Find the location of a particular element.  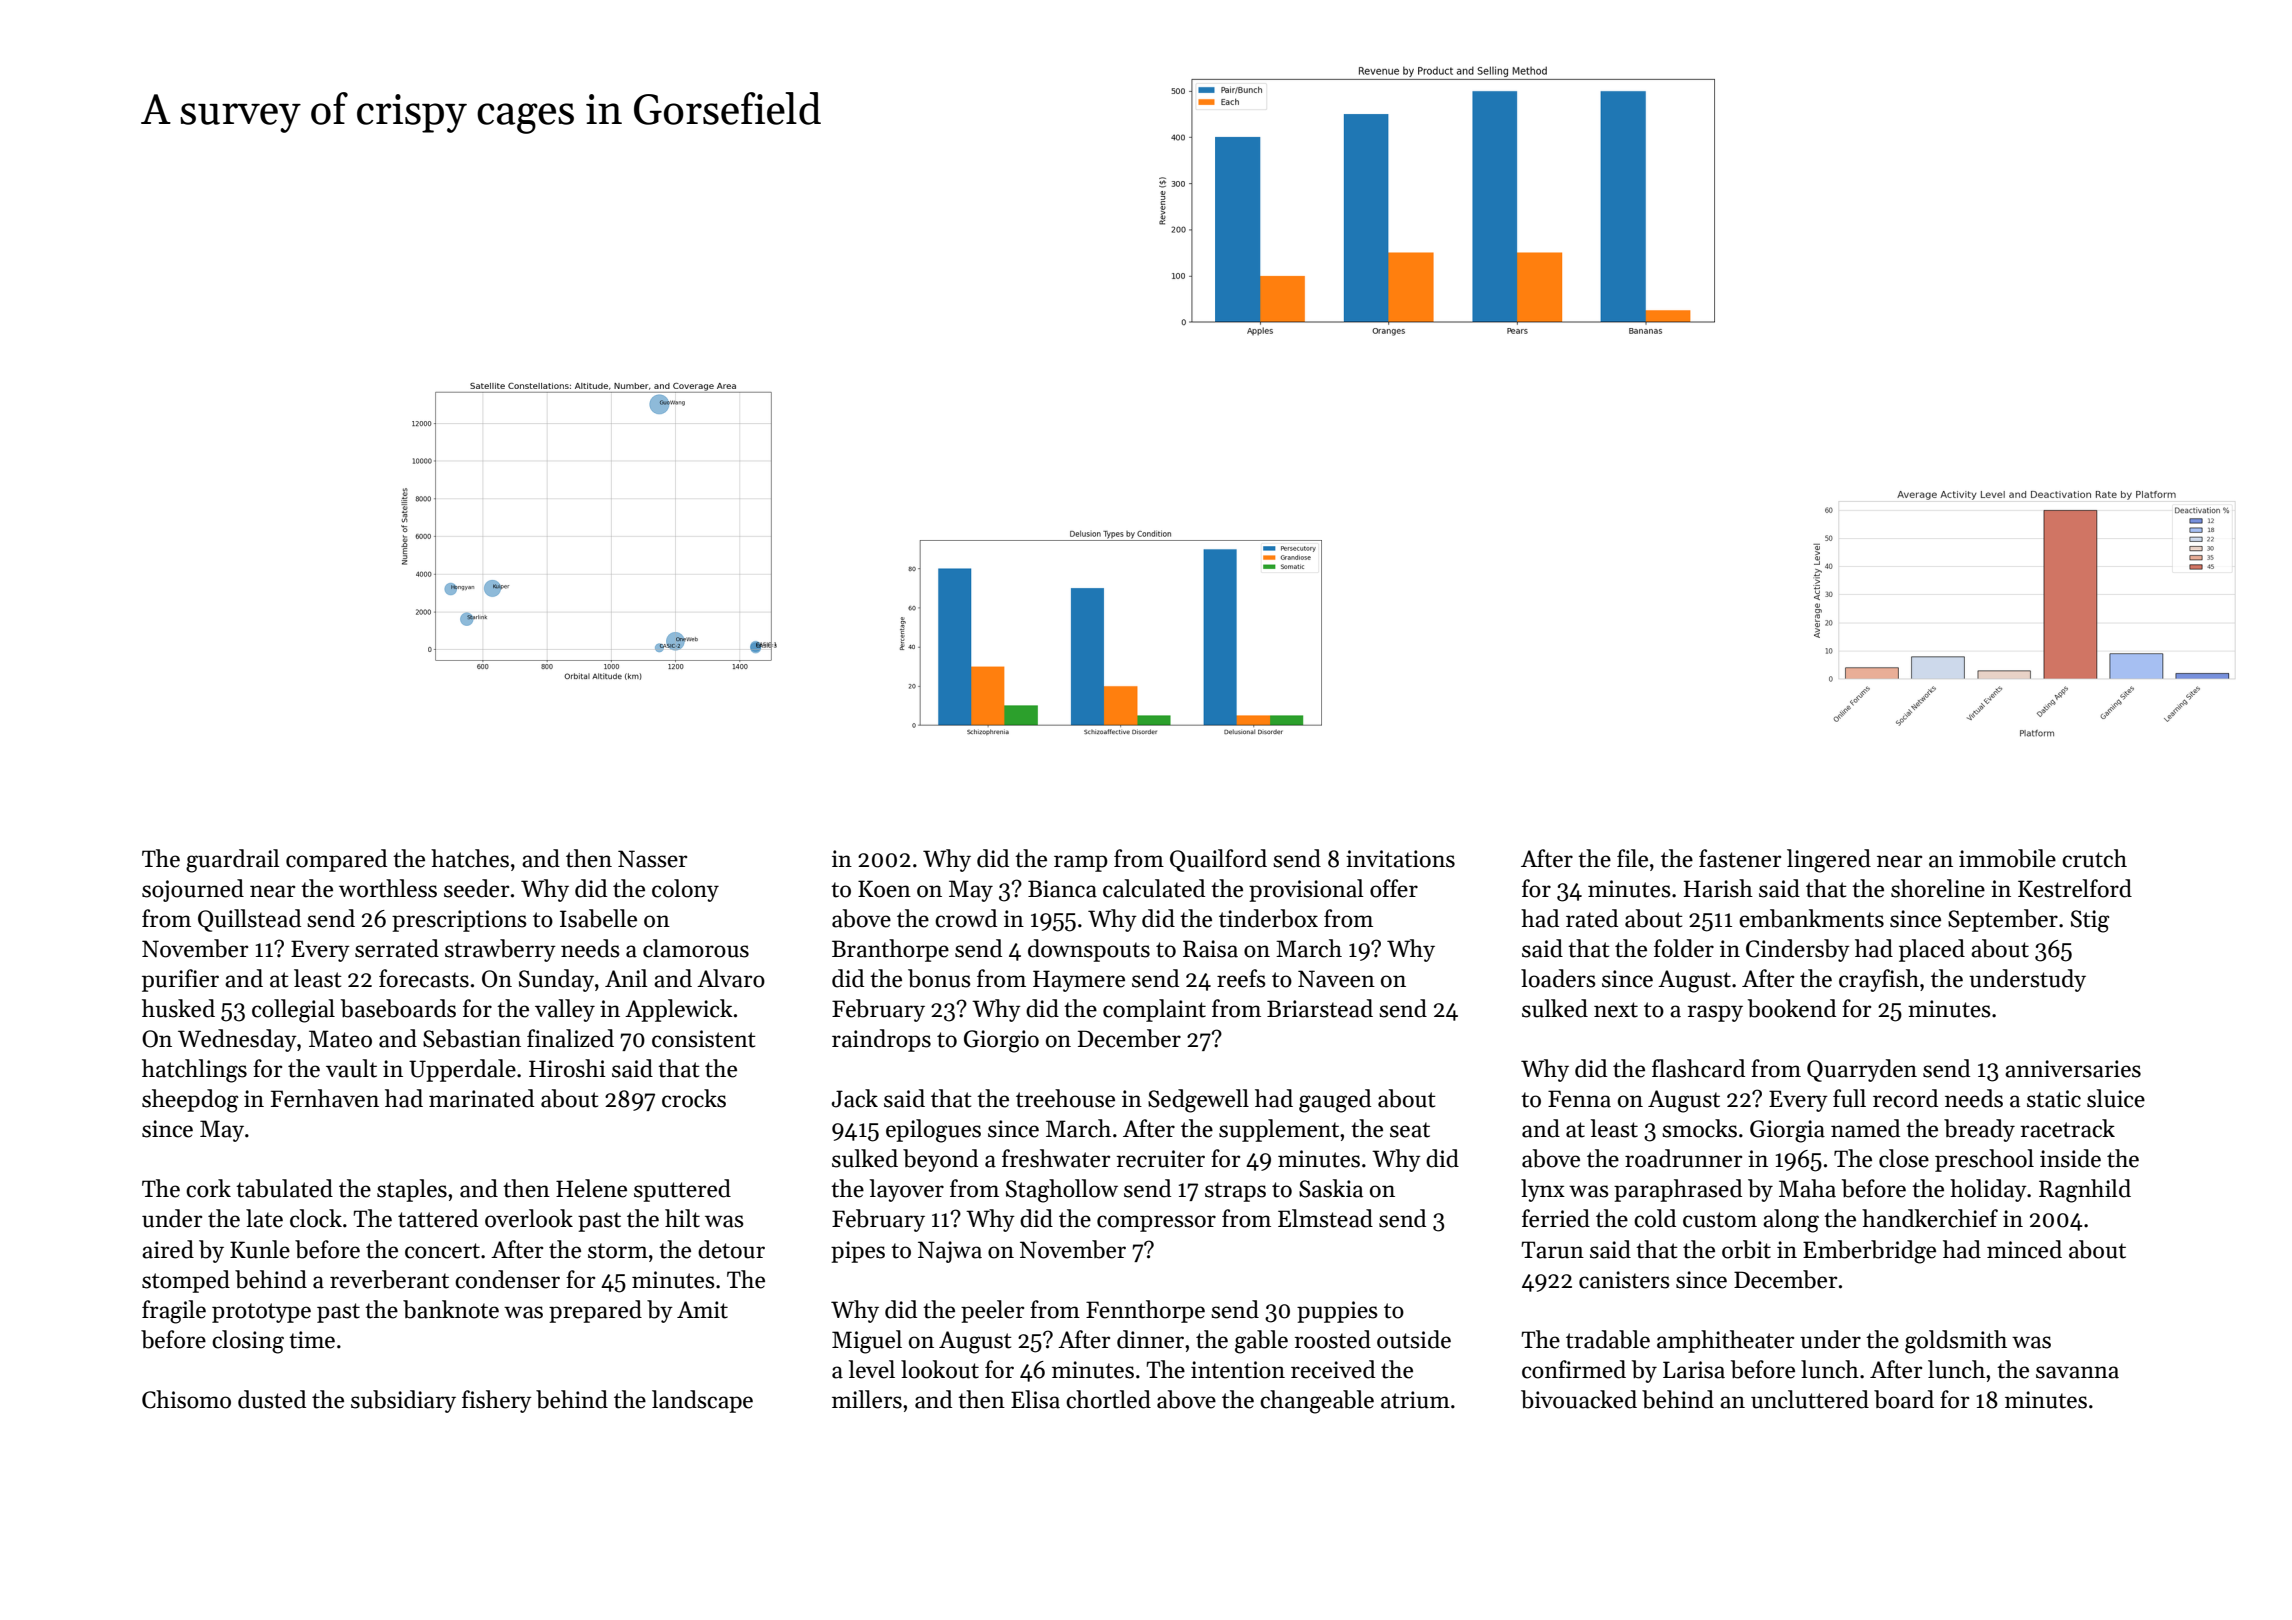

bookend is located at coordinates (1792, 1008).
